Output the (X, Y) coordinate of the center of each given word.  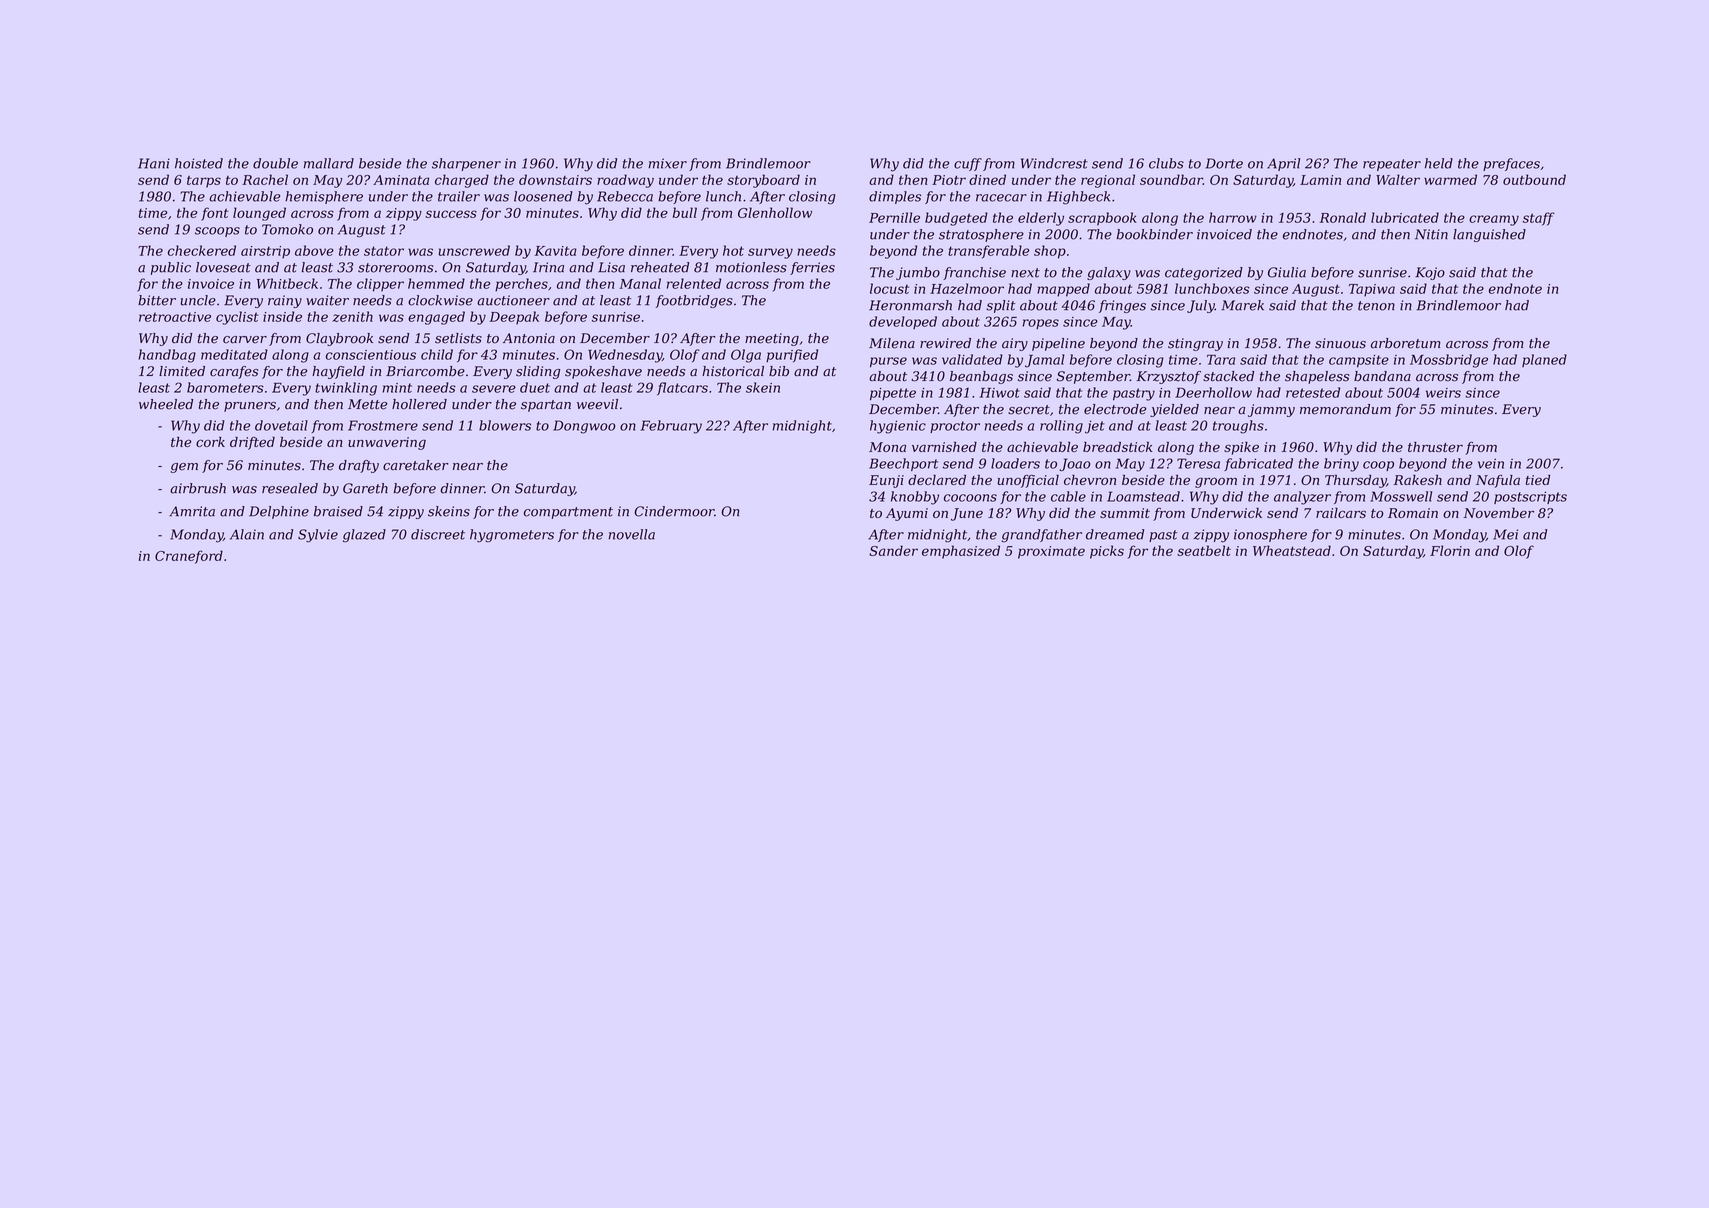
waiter (327, 300)
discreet (438, 534)
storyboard (763, 181)
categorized (1204, 273)
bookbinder (1155, 234)
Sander (893, 550)
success (451, 214)
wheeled (166, 404)
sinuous (1340, 343)
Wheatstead (1292, 550)
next (1025, 273)
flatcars (682, 389)
